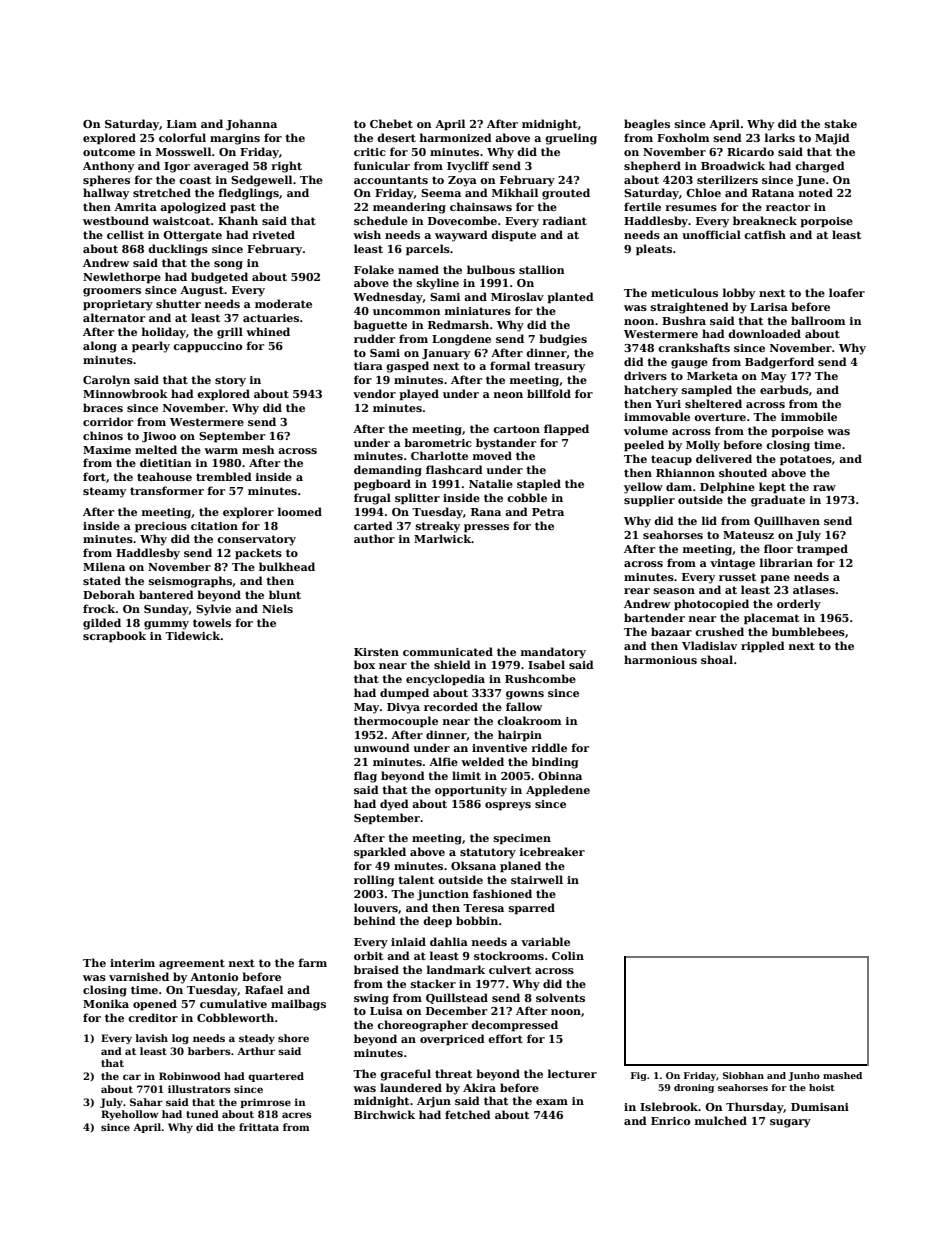 This document has width=952, height=1233. Describe the element at coordinates (261, 181) in the document. I see `Sedgewell` at that location.
